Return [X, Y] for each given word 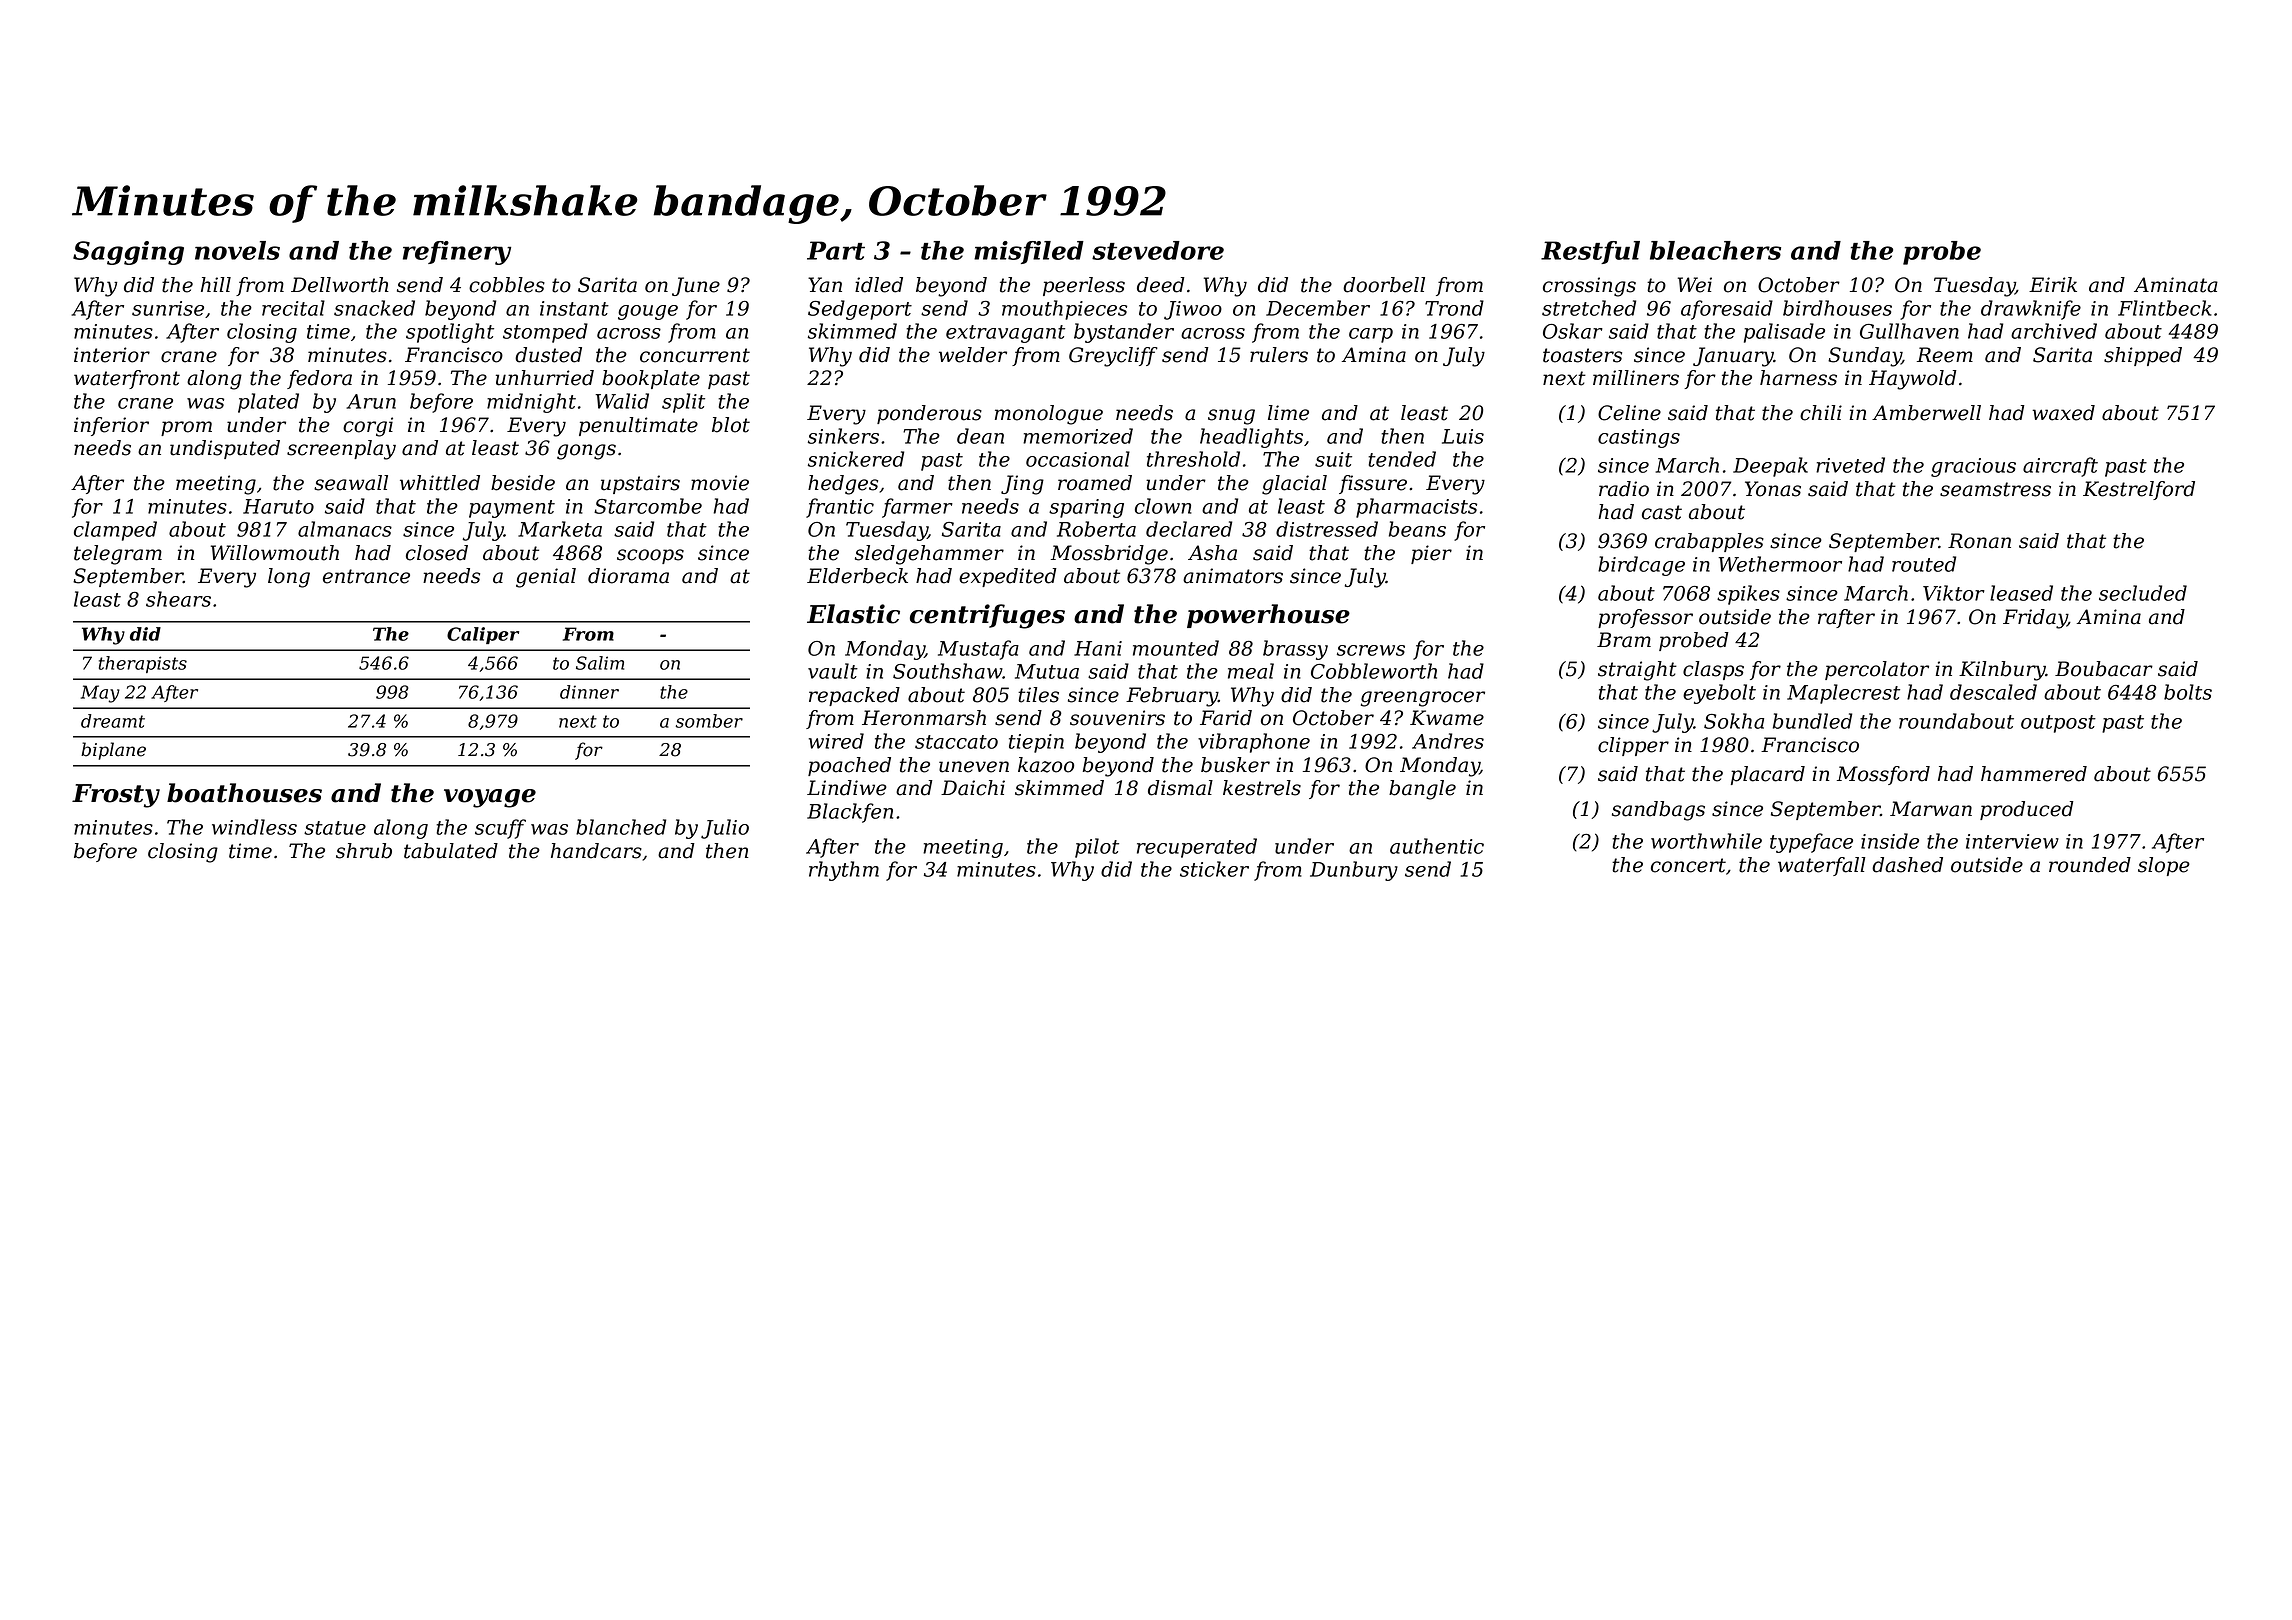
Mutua [1047, 671]
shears [178, 599]
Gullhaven [1909, 331]
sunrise [168, 308]
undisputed [225, 449]
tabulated [451, 851]
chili [1821, 413]
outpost [2058, 724]
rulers [1279, 355]
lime [1288, 413]
